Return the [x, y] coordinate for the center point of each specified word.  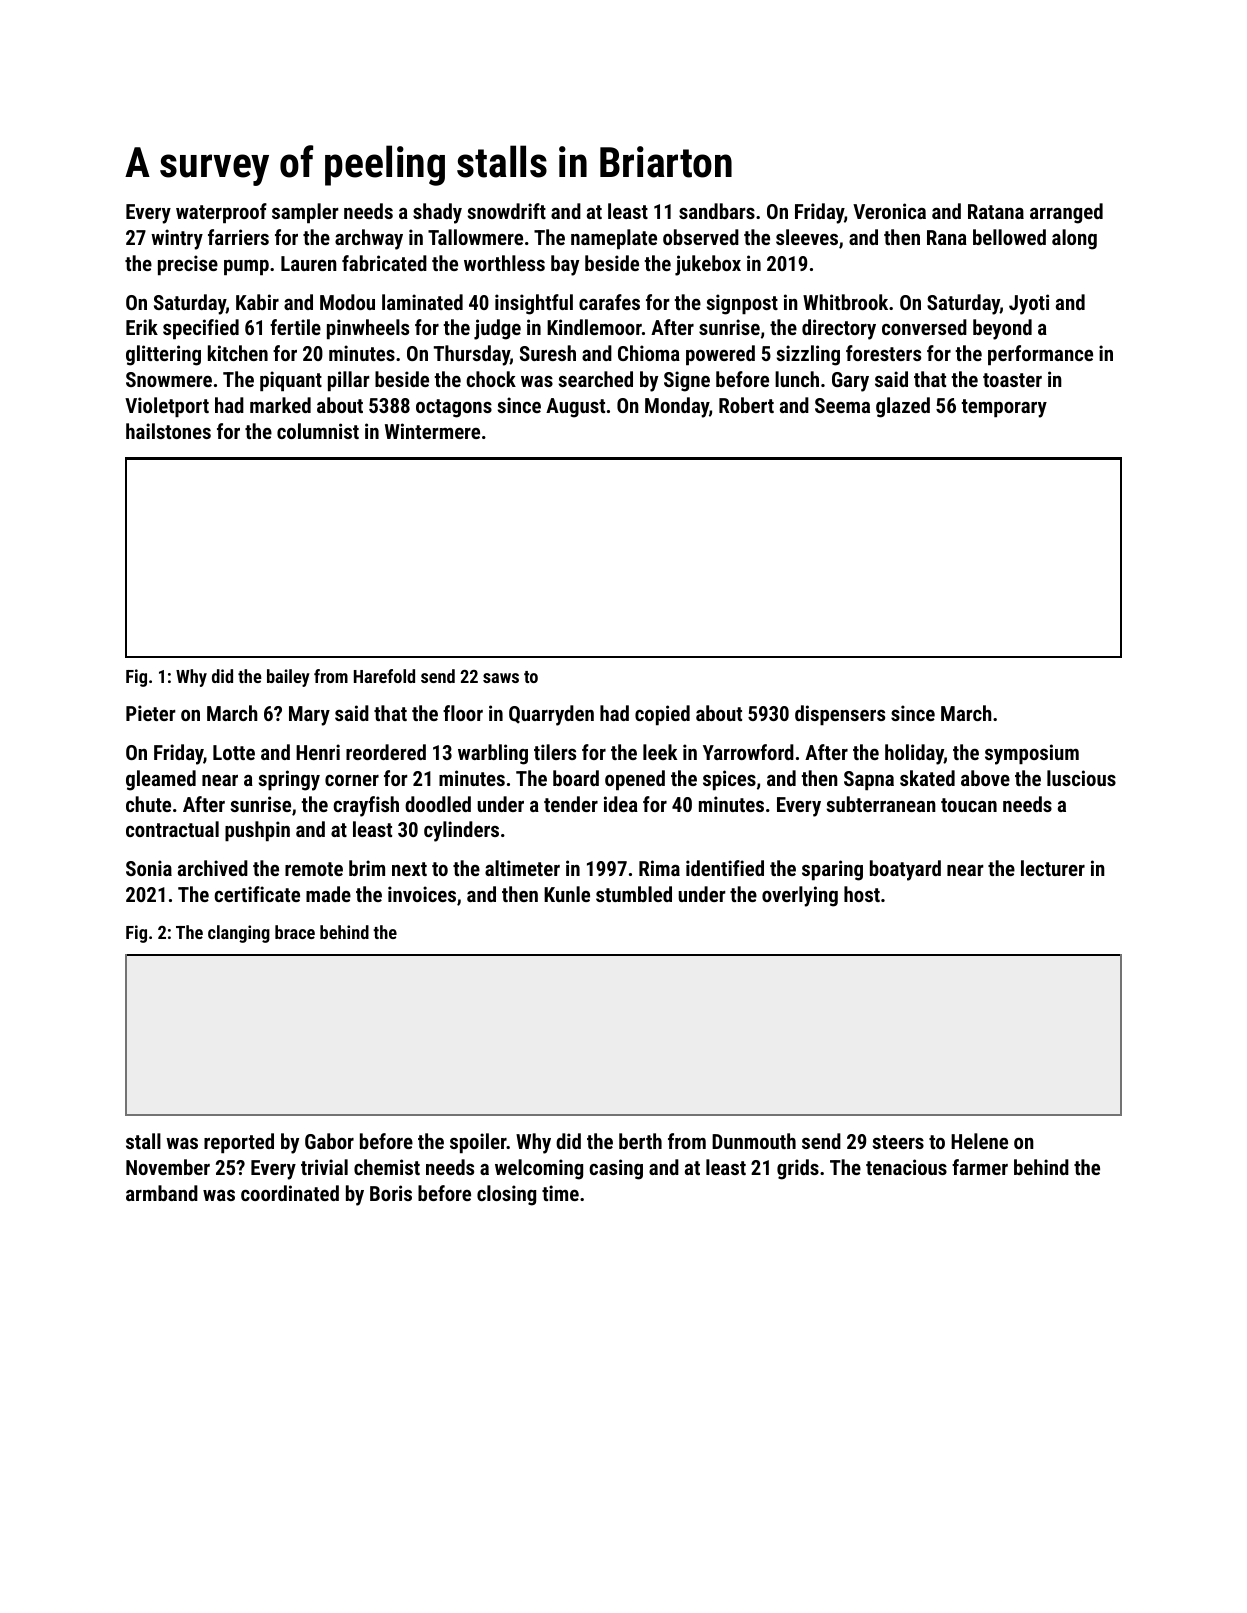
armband [162, 1193]
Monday [677, 407]
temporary [1004, 408]
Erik [142, 327]
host [862, 894]
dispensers [840, 715]
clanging [239, 934]
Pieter [151, 713]
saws [501, 678]
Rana [947, 237]
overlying [800, 896]
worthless [504, 263]
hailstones [168, 431]
